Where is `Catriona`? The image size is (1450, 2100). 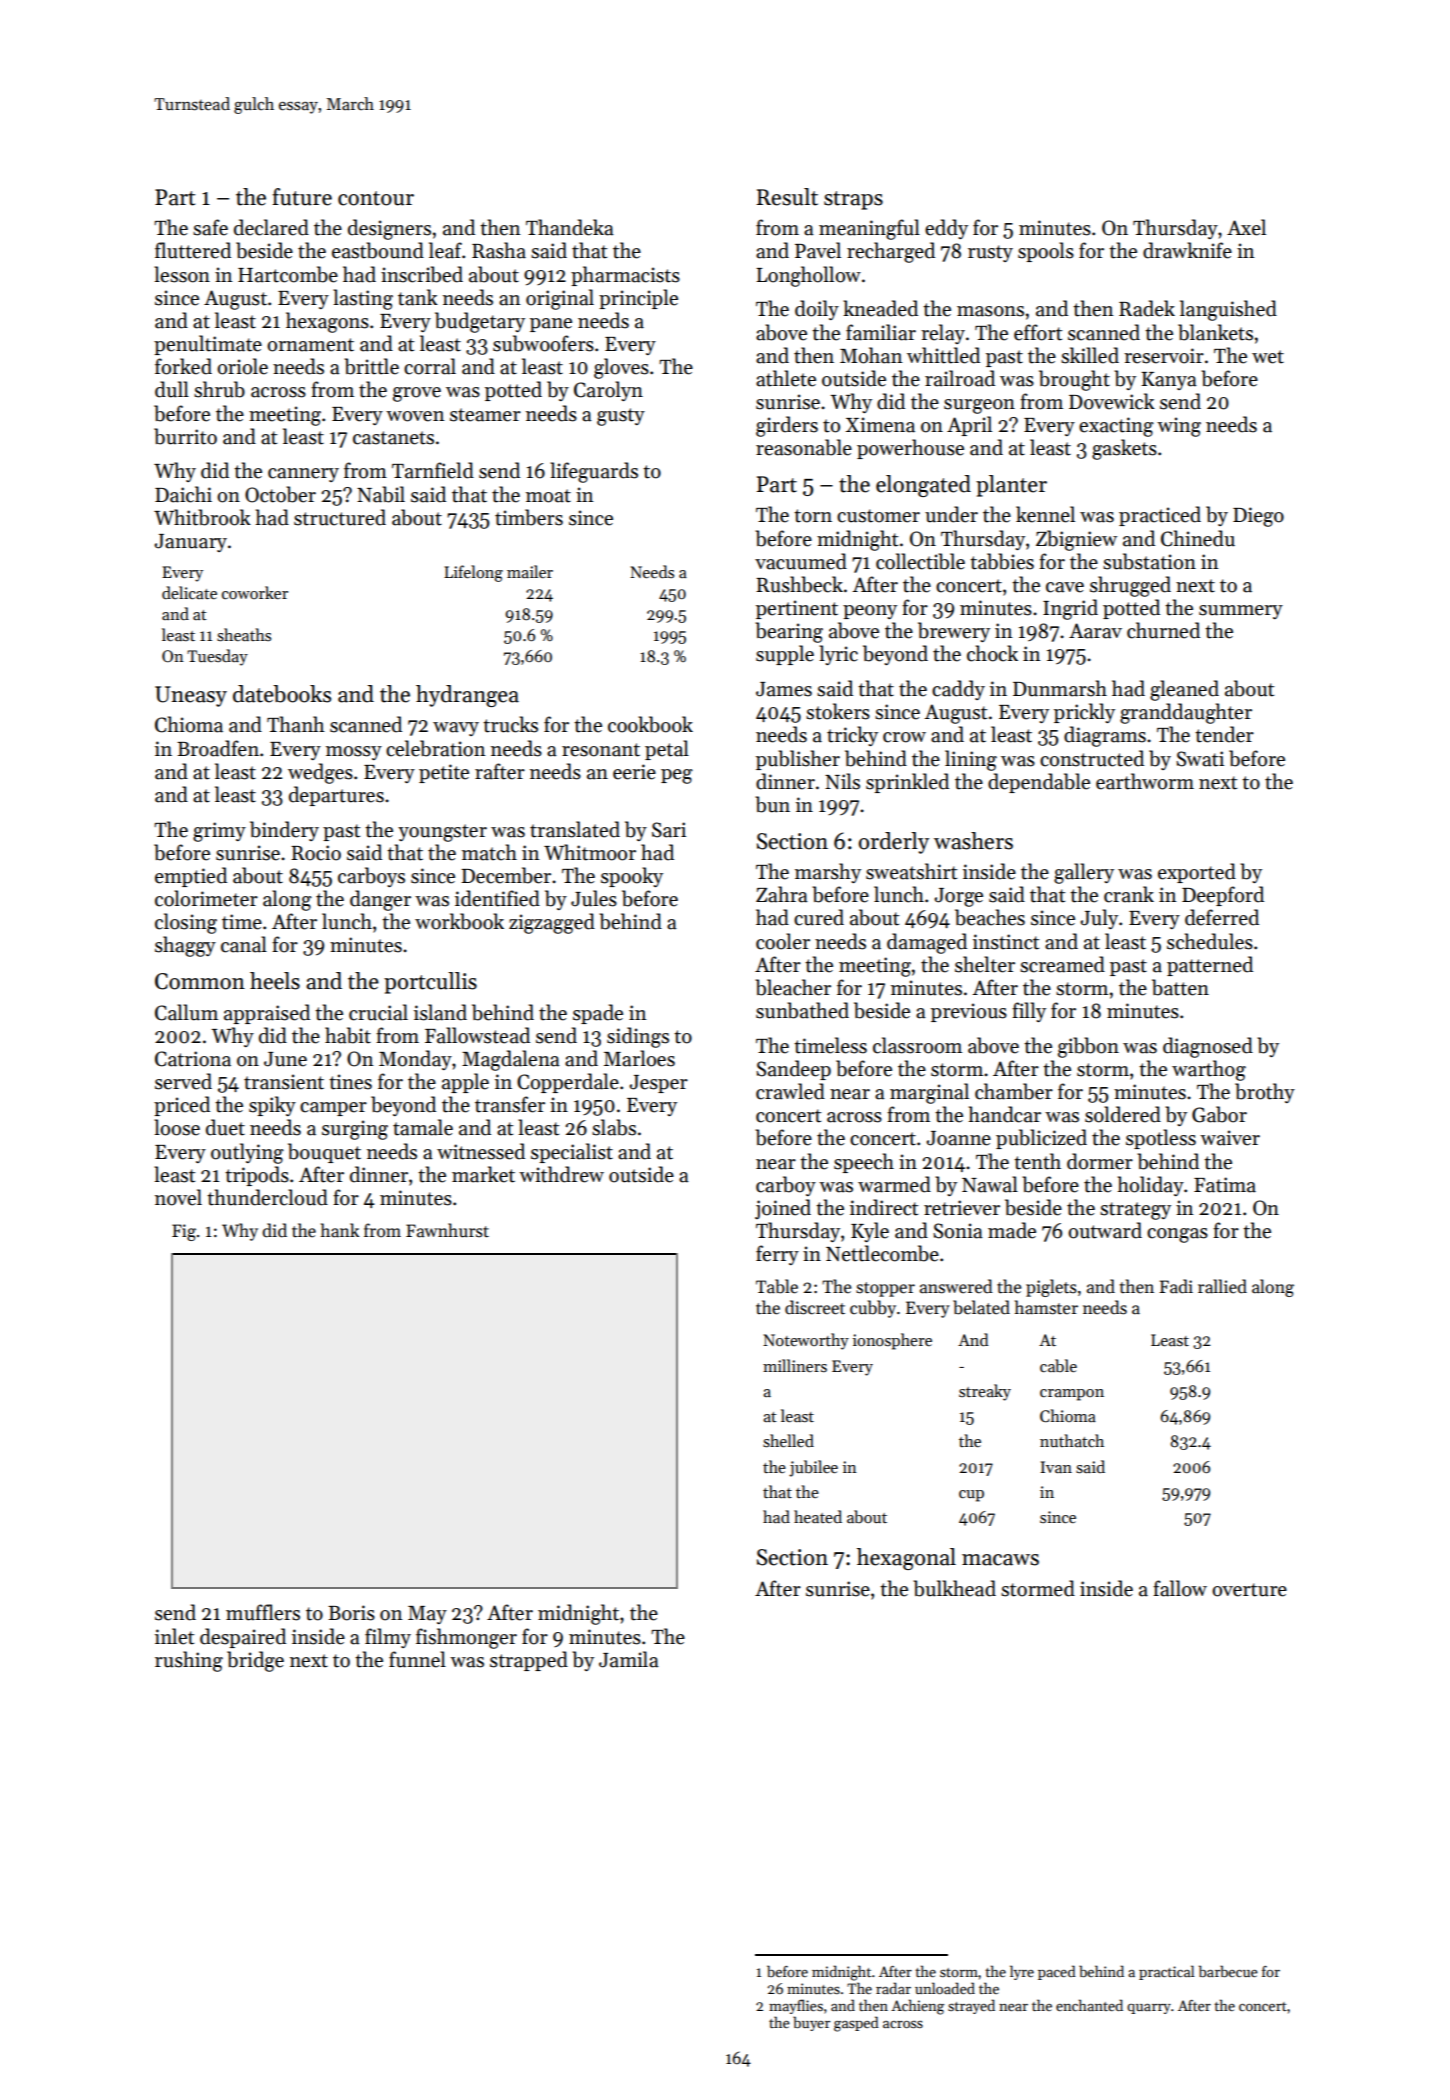
Catriona is located at coordinates (193, 1059).
